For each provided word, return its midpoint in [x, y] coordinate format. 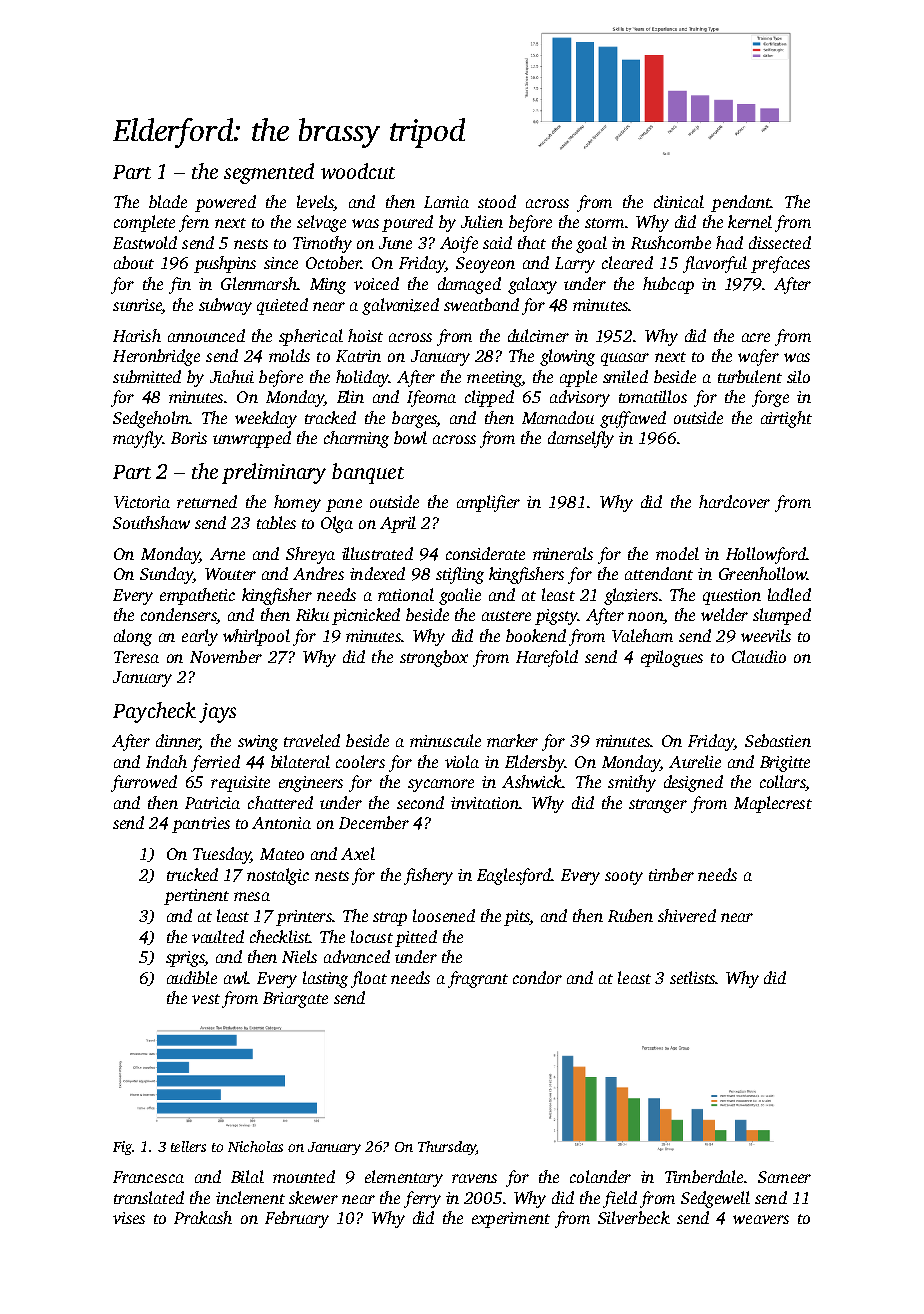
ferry [422, 1199]
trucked [192, 874]
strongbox [434, 658]
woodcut [358, 171]
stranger [658, 806]
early [200, 637]
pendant [741, 203]
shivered [687, 915]
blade [168, 201]
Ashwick [532, 781]
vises [129, 1218]
